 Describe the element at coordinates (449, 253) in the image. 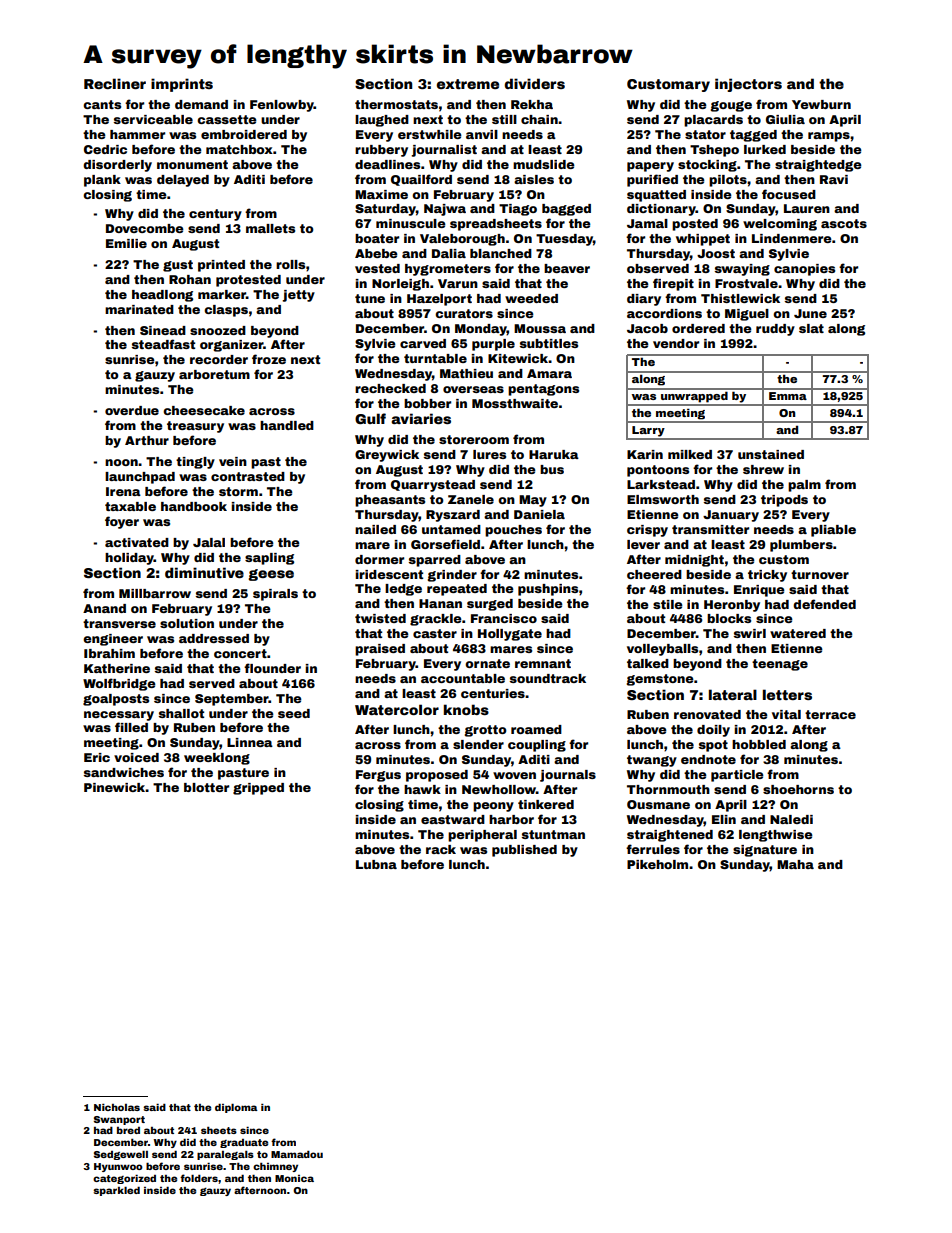

I see `Dalia` at that location.
